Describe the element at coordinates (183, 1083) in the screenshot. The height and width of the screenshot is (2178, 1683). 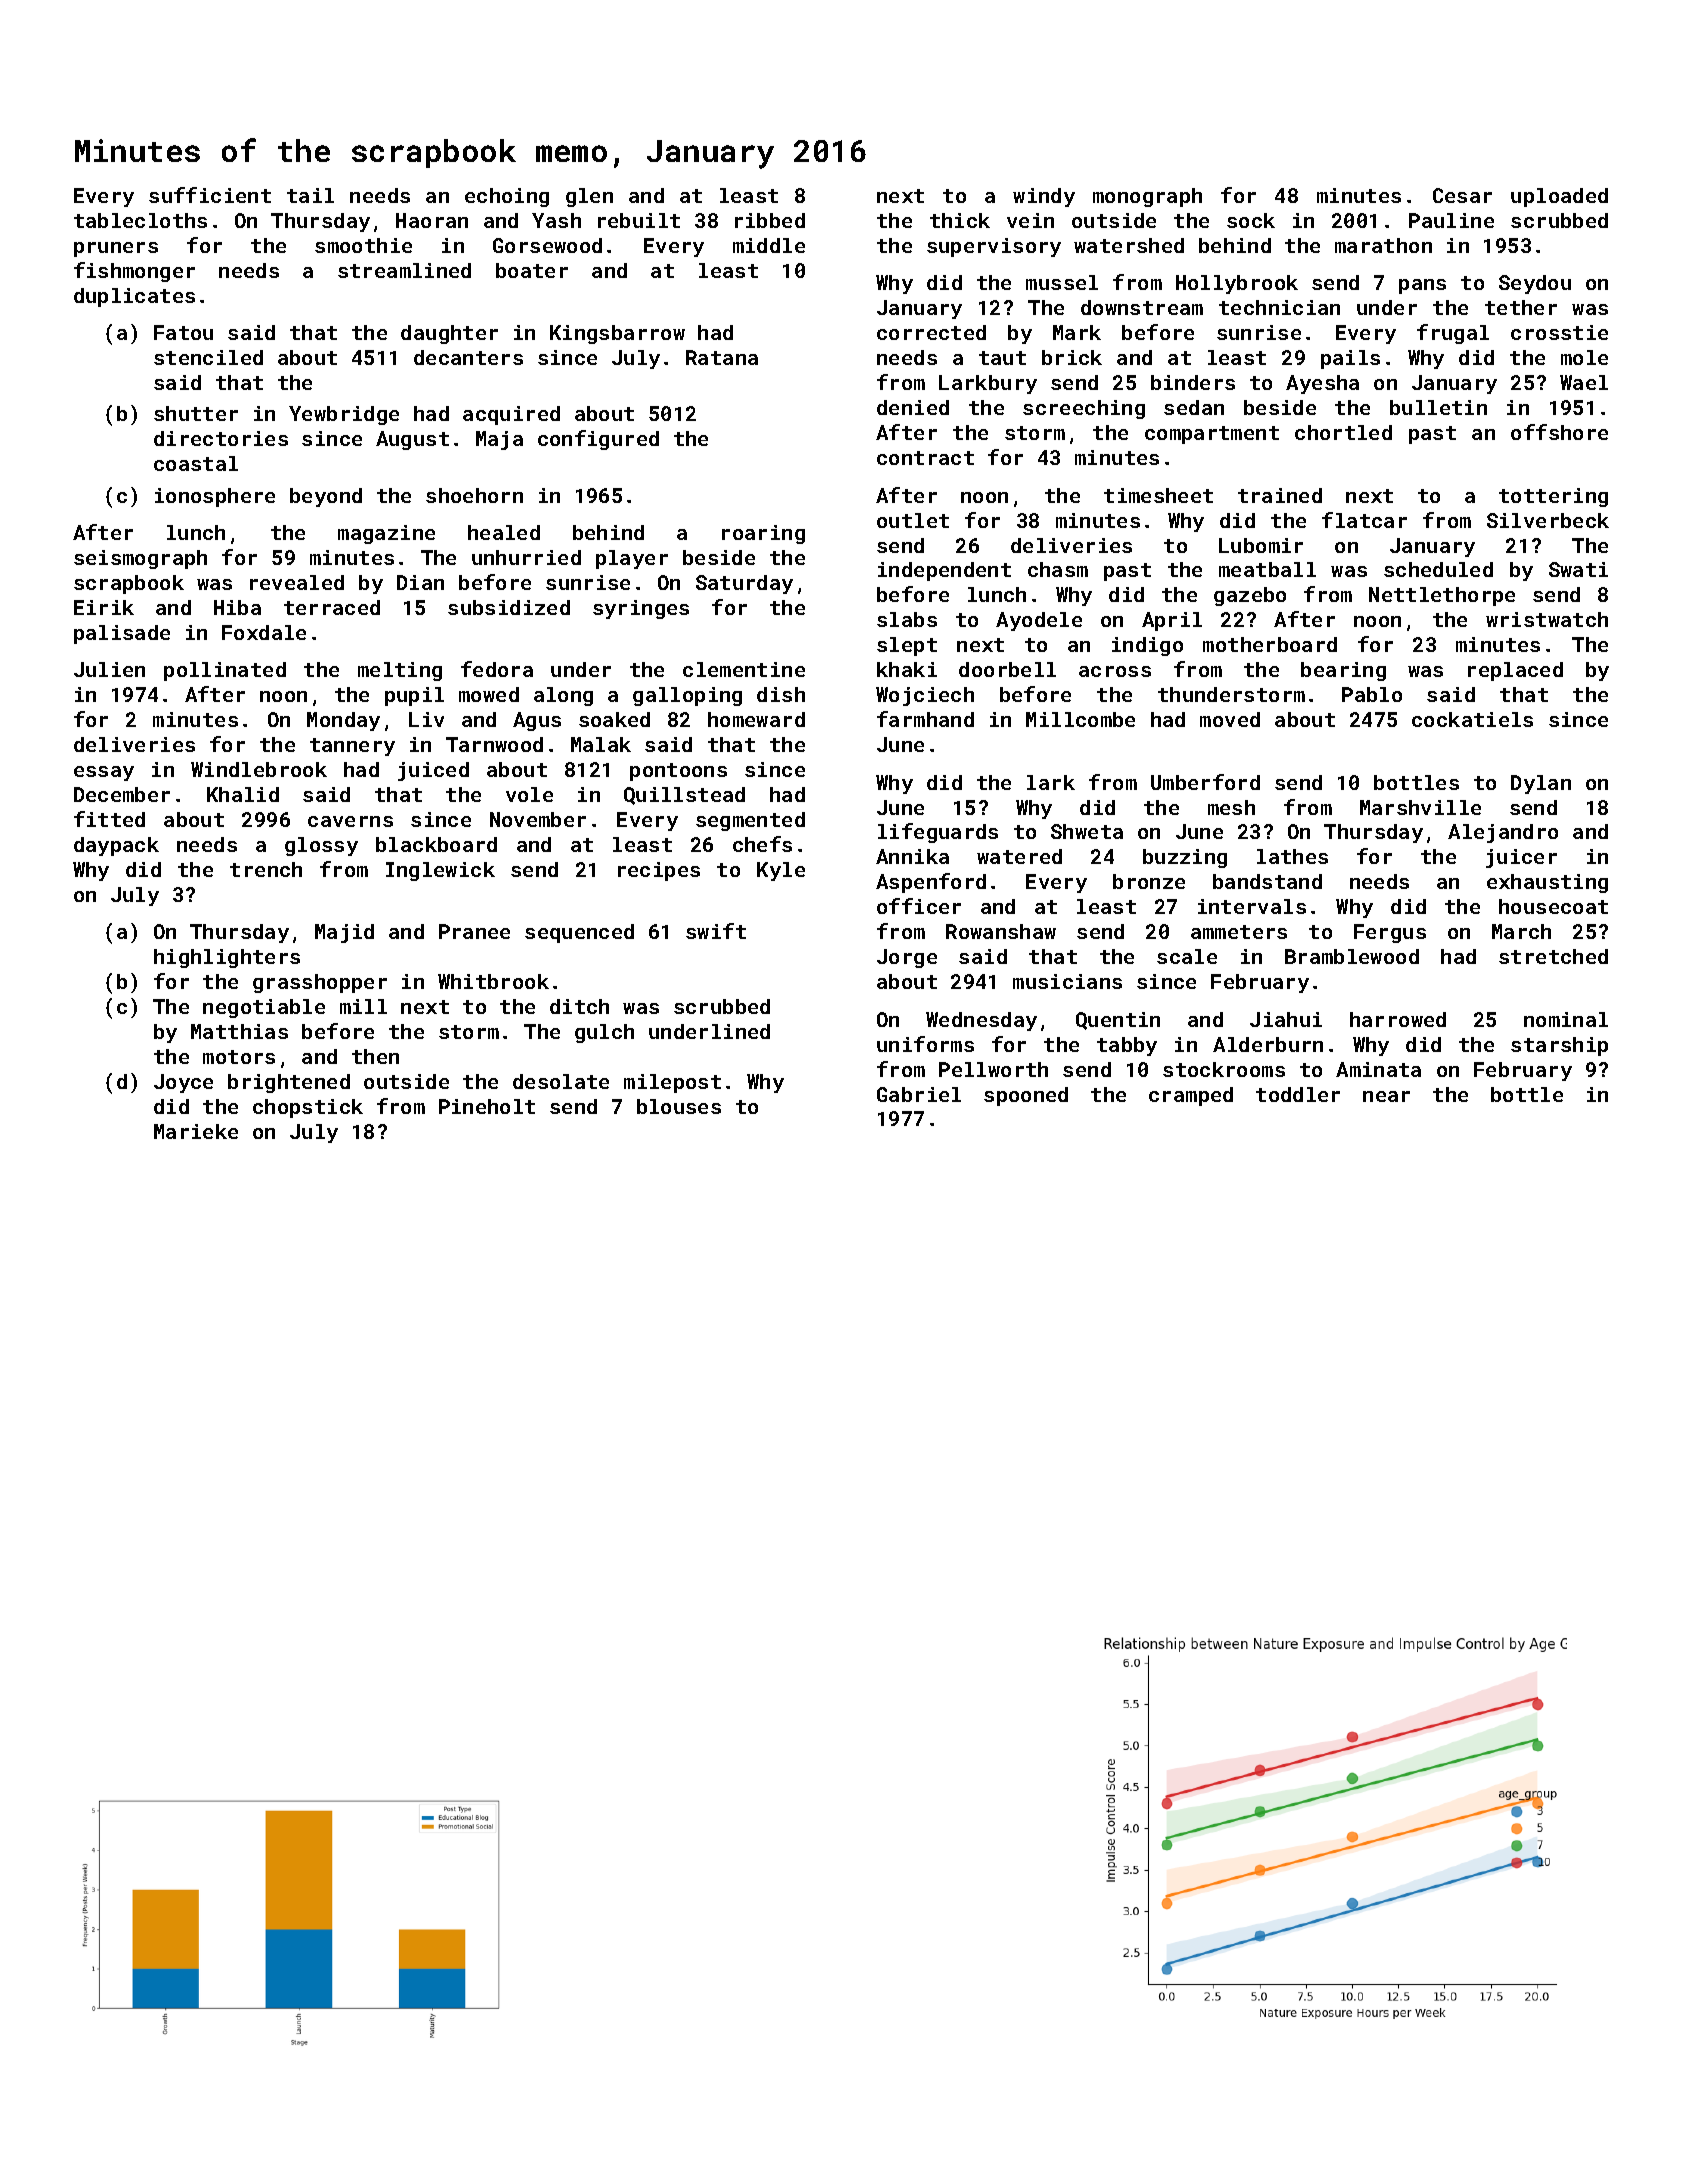
I see `Joyce` at that location.
